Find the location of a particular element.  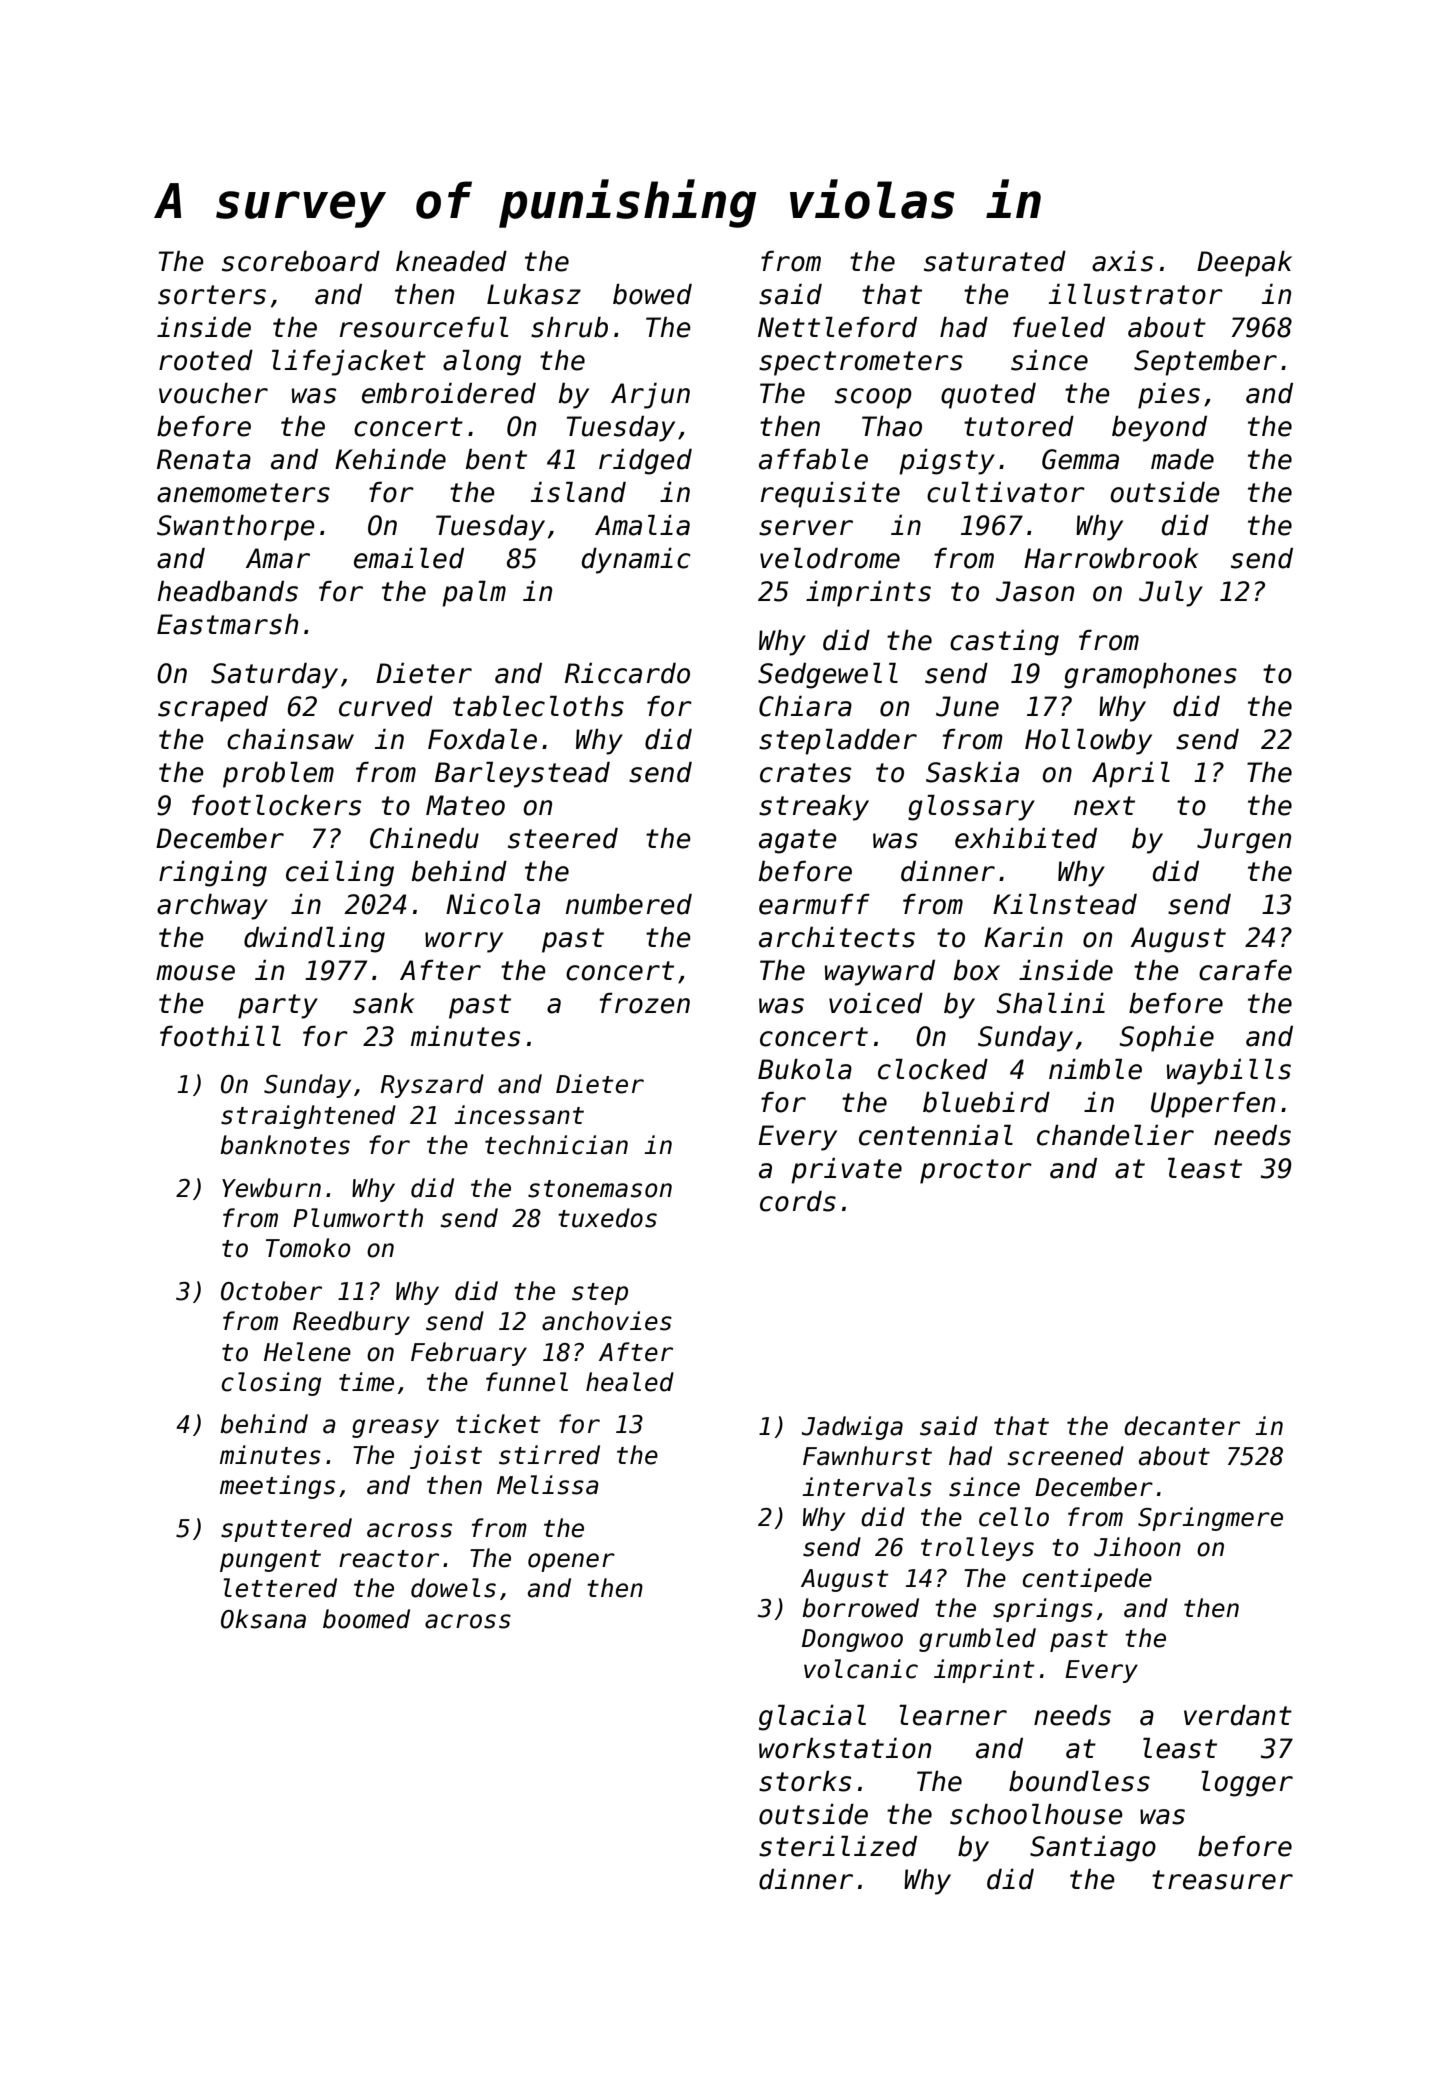

Oksana is located at coordinates (263, 1619).
